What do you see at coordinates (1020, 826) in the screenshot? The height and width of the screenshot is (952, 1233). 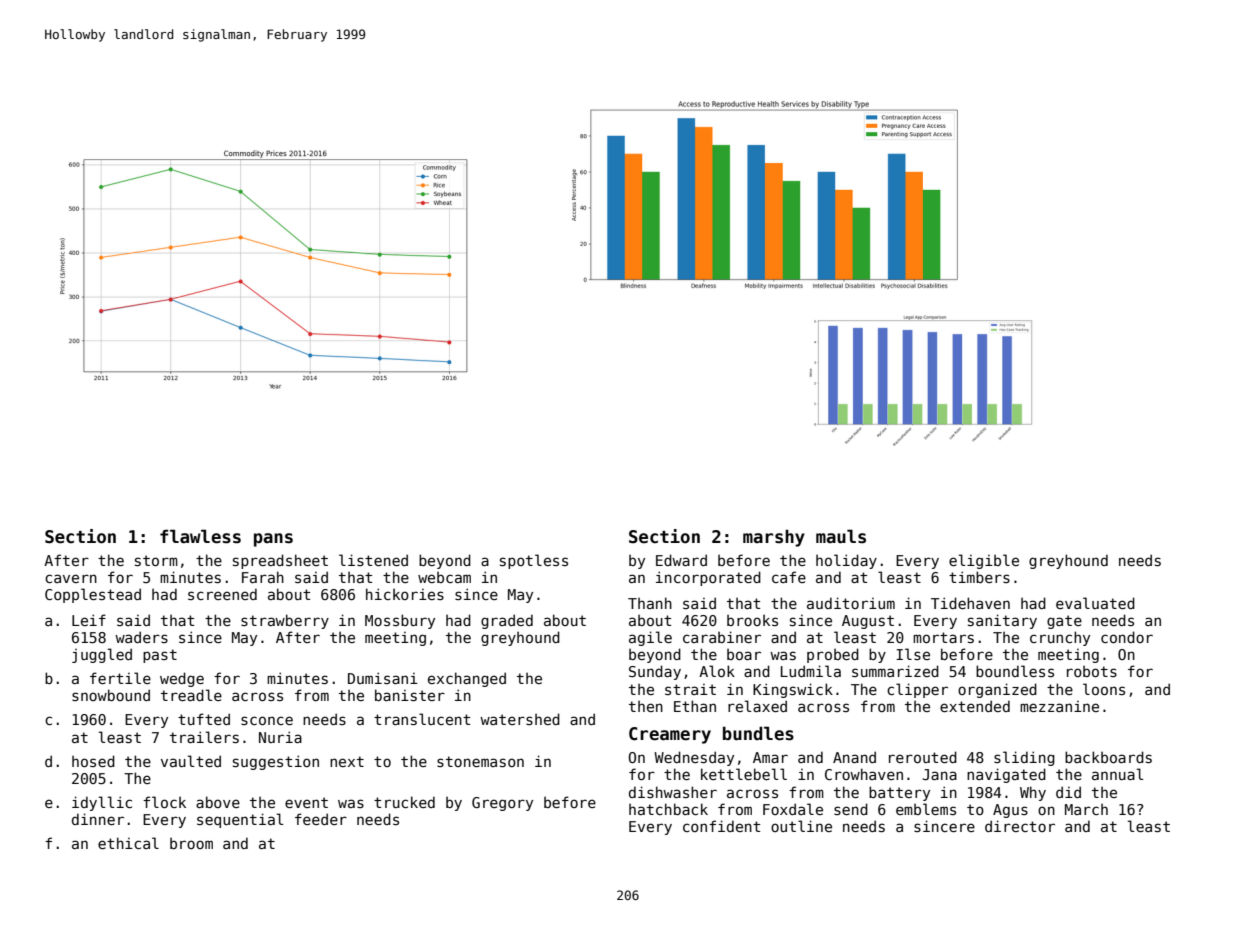 I see `director` at bounding box center [1020, 826].
